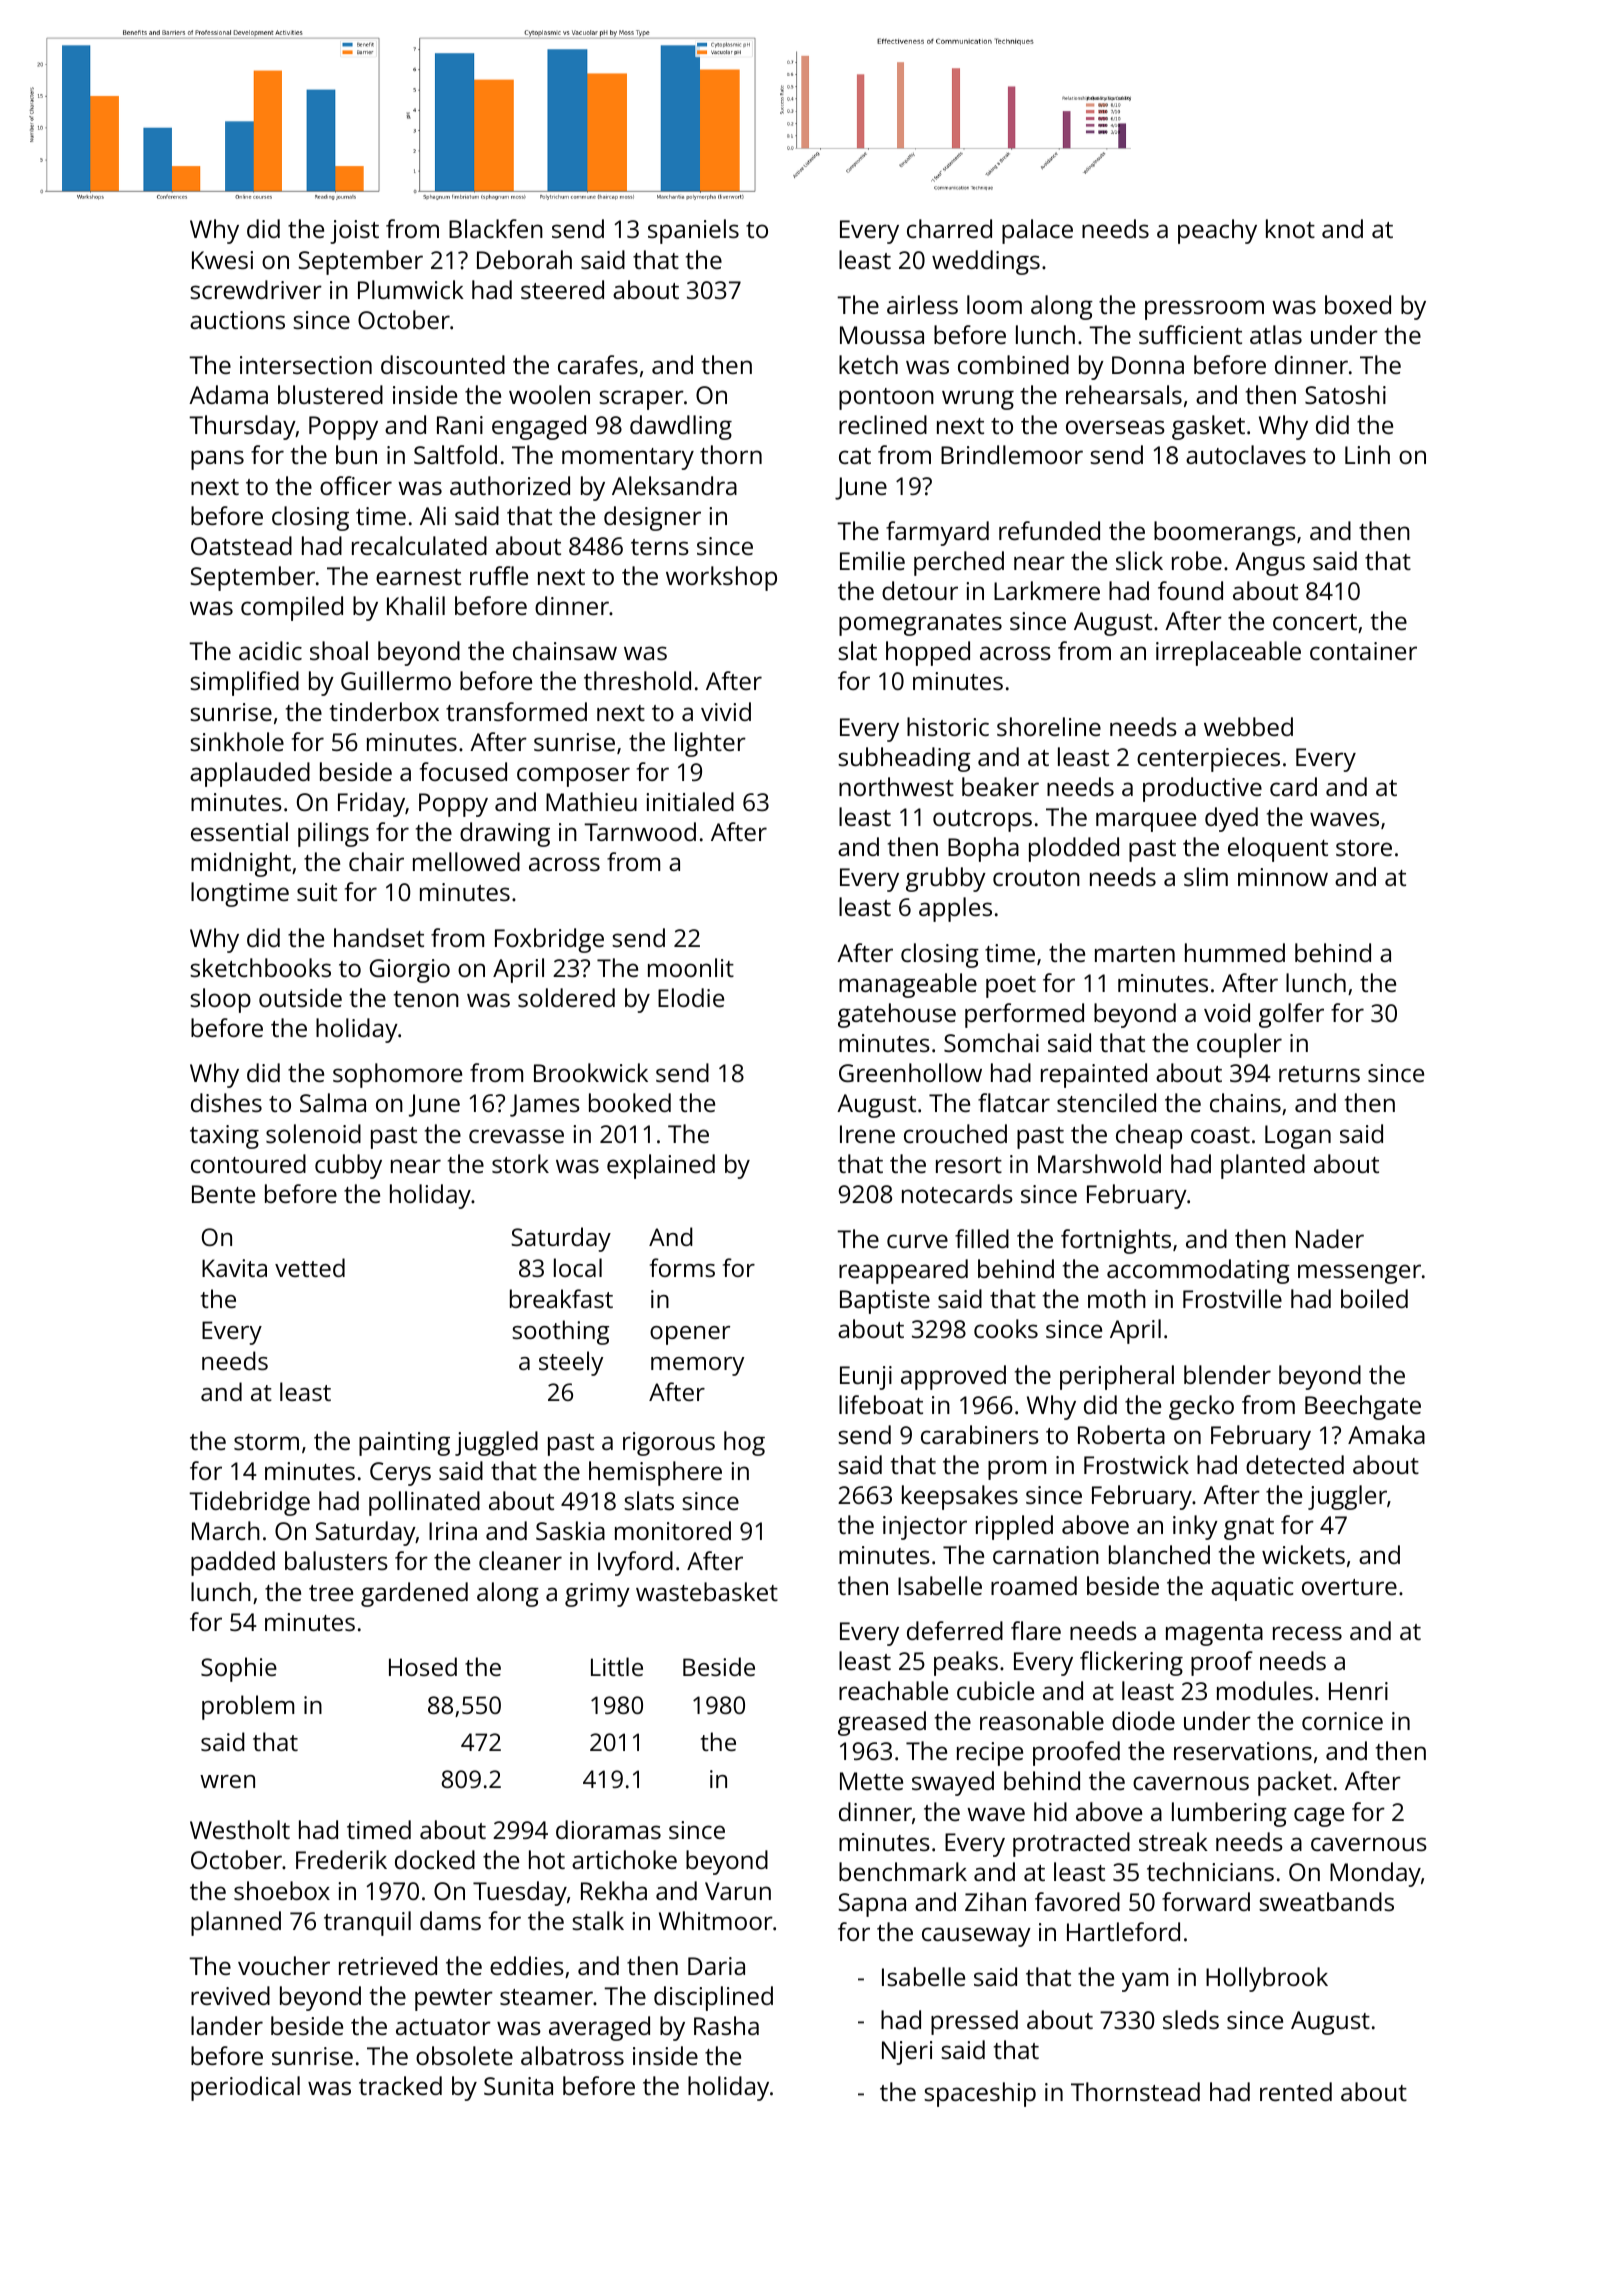 This page has width=1620, height=2292. Describe the element at coordinates (566, 997) in the page. I see `soldered` at that location.
